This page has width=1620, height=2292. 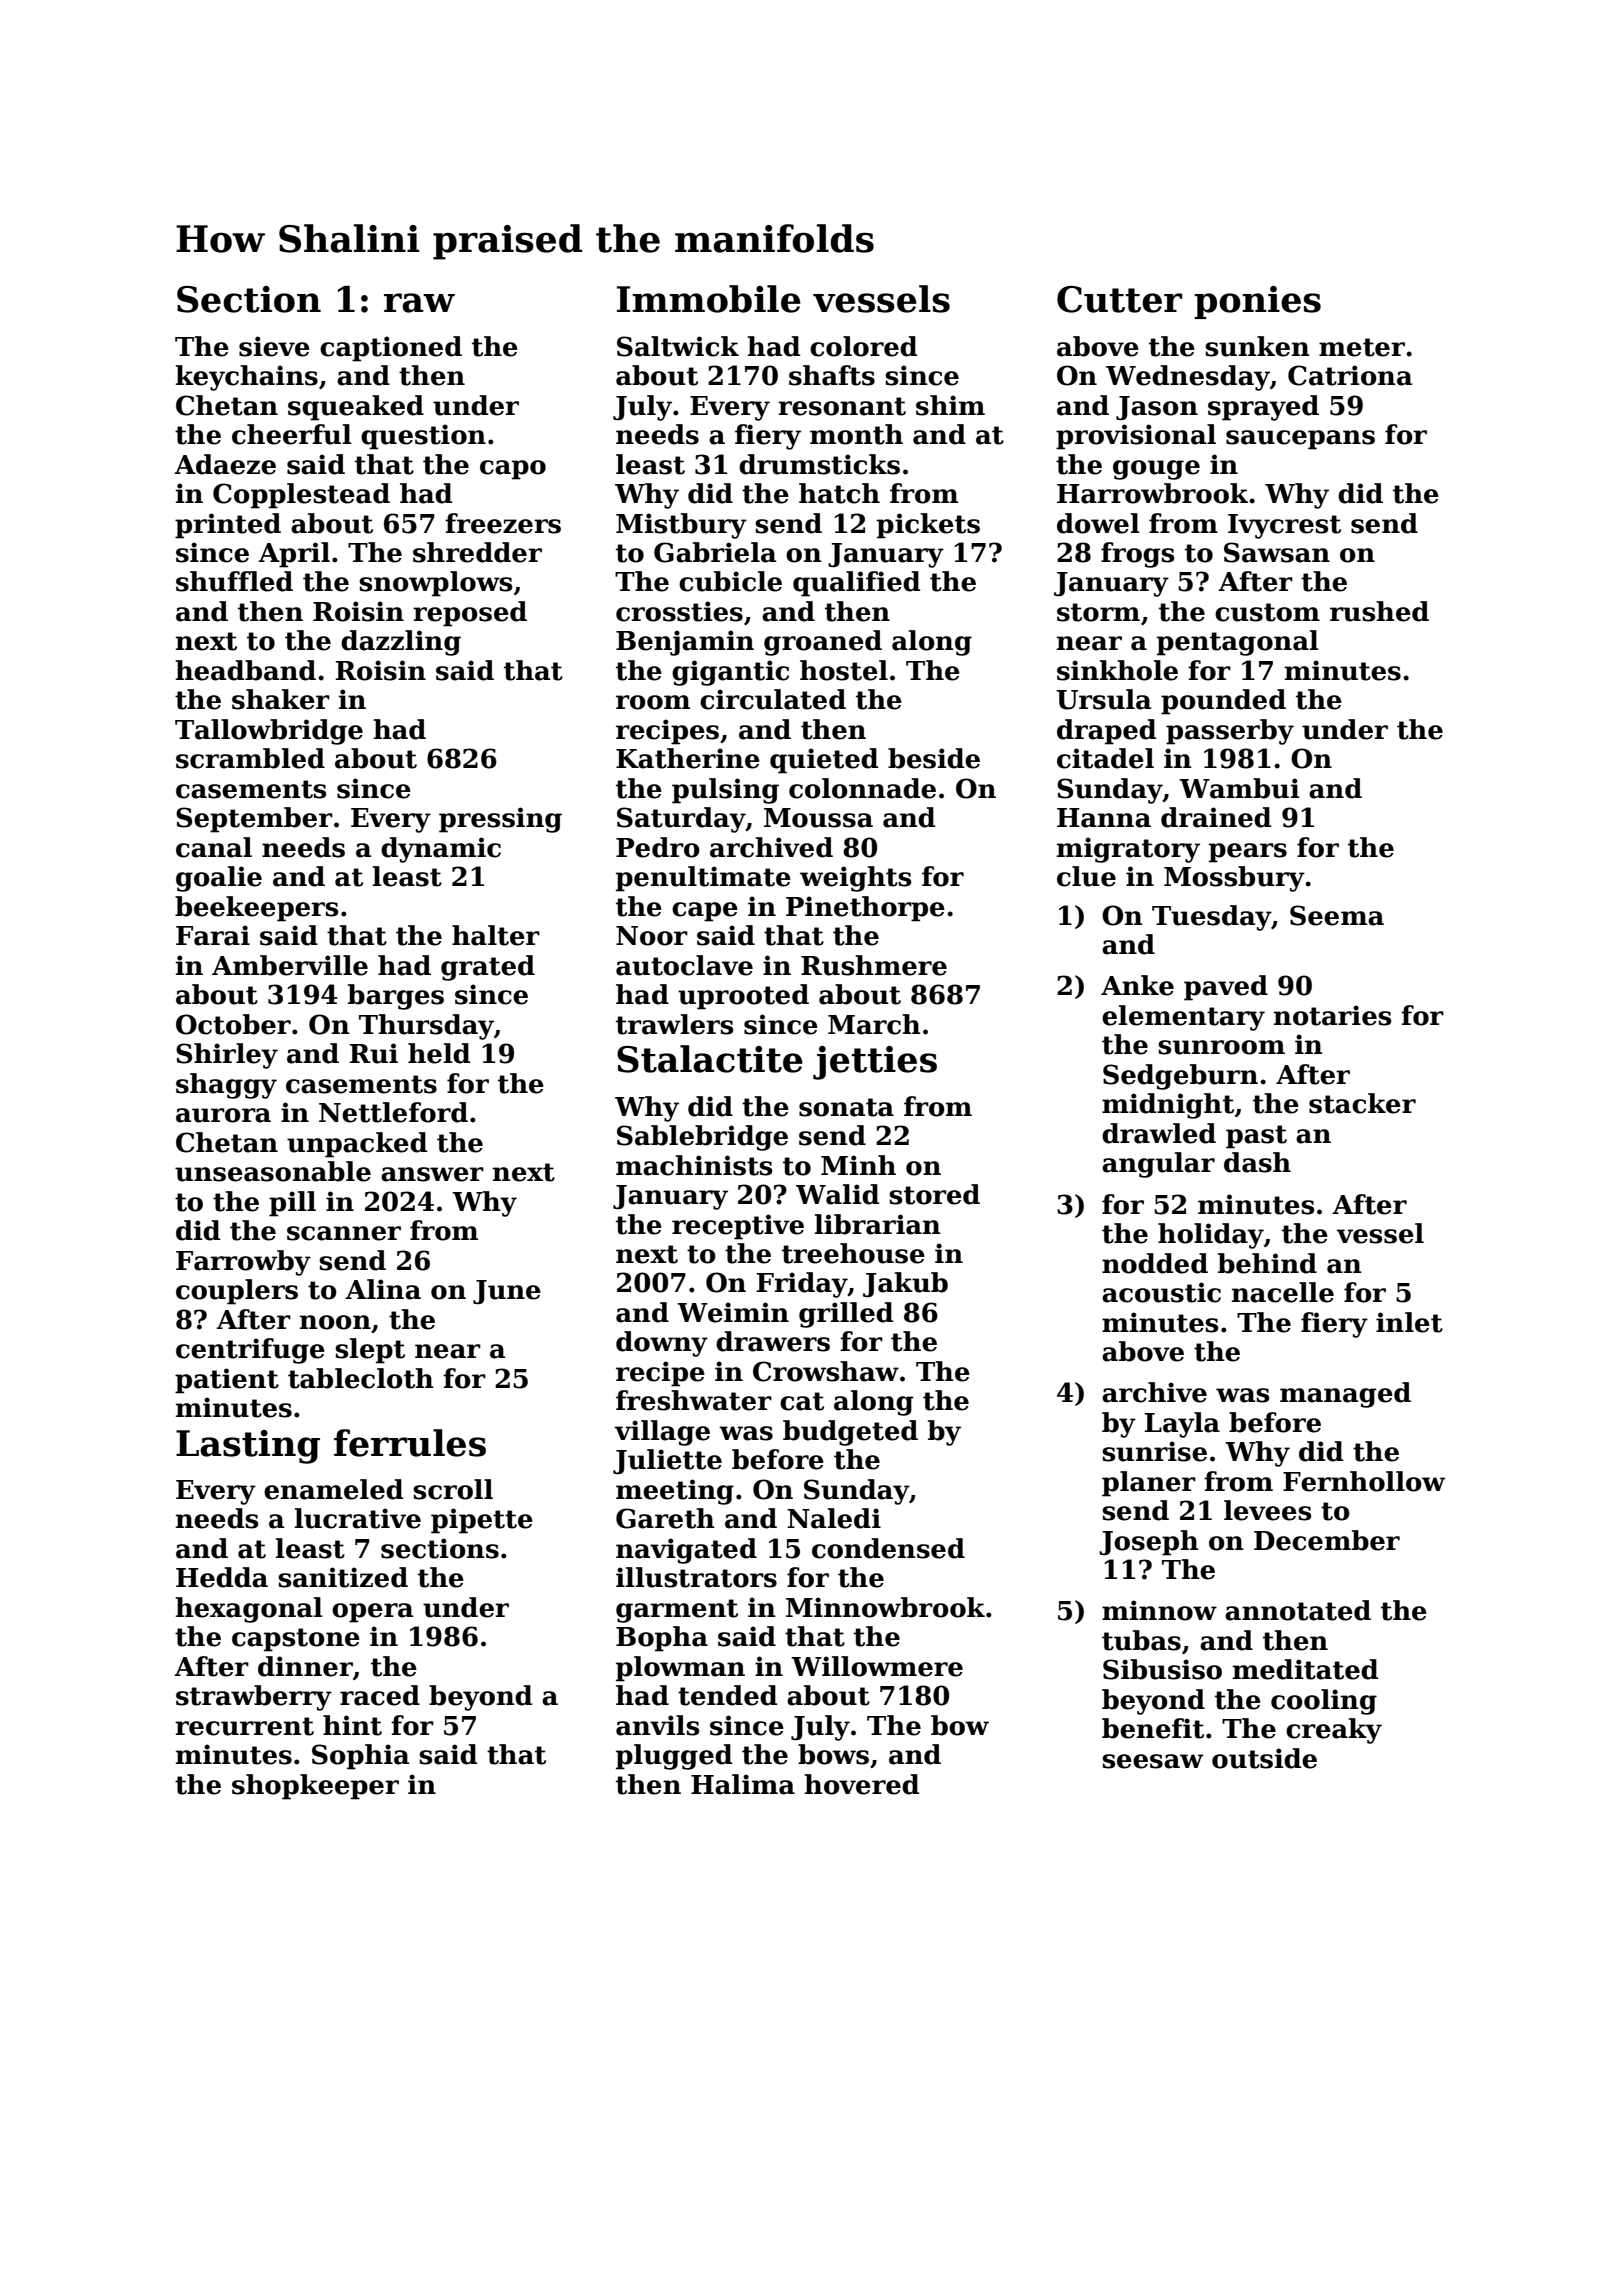 What do you see at coordinates (370, 1351) in the page?
I see `slept` at bounding box center [370, 1351].
